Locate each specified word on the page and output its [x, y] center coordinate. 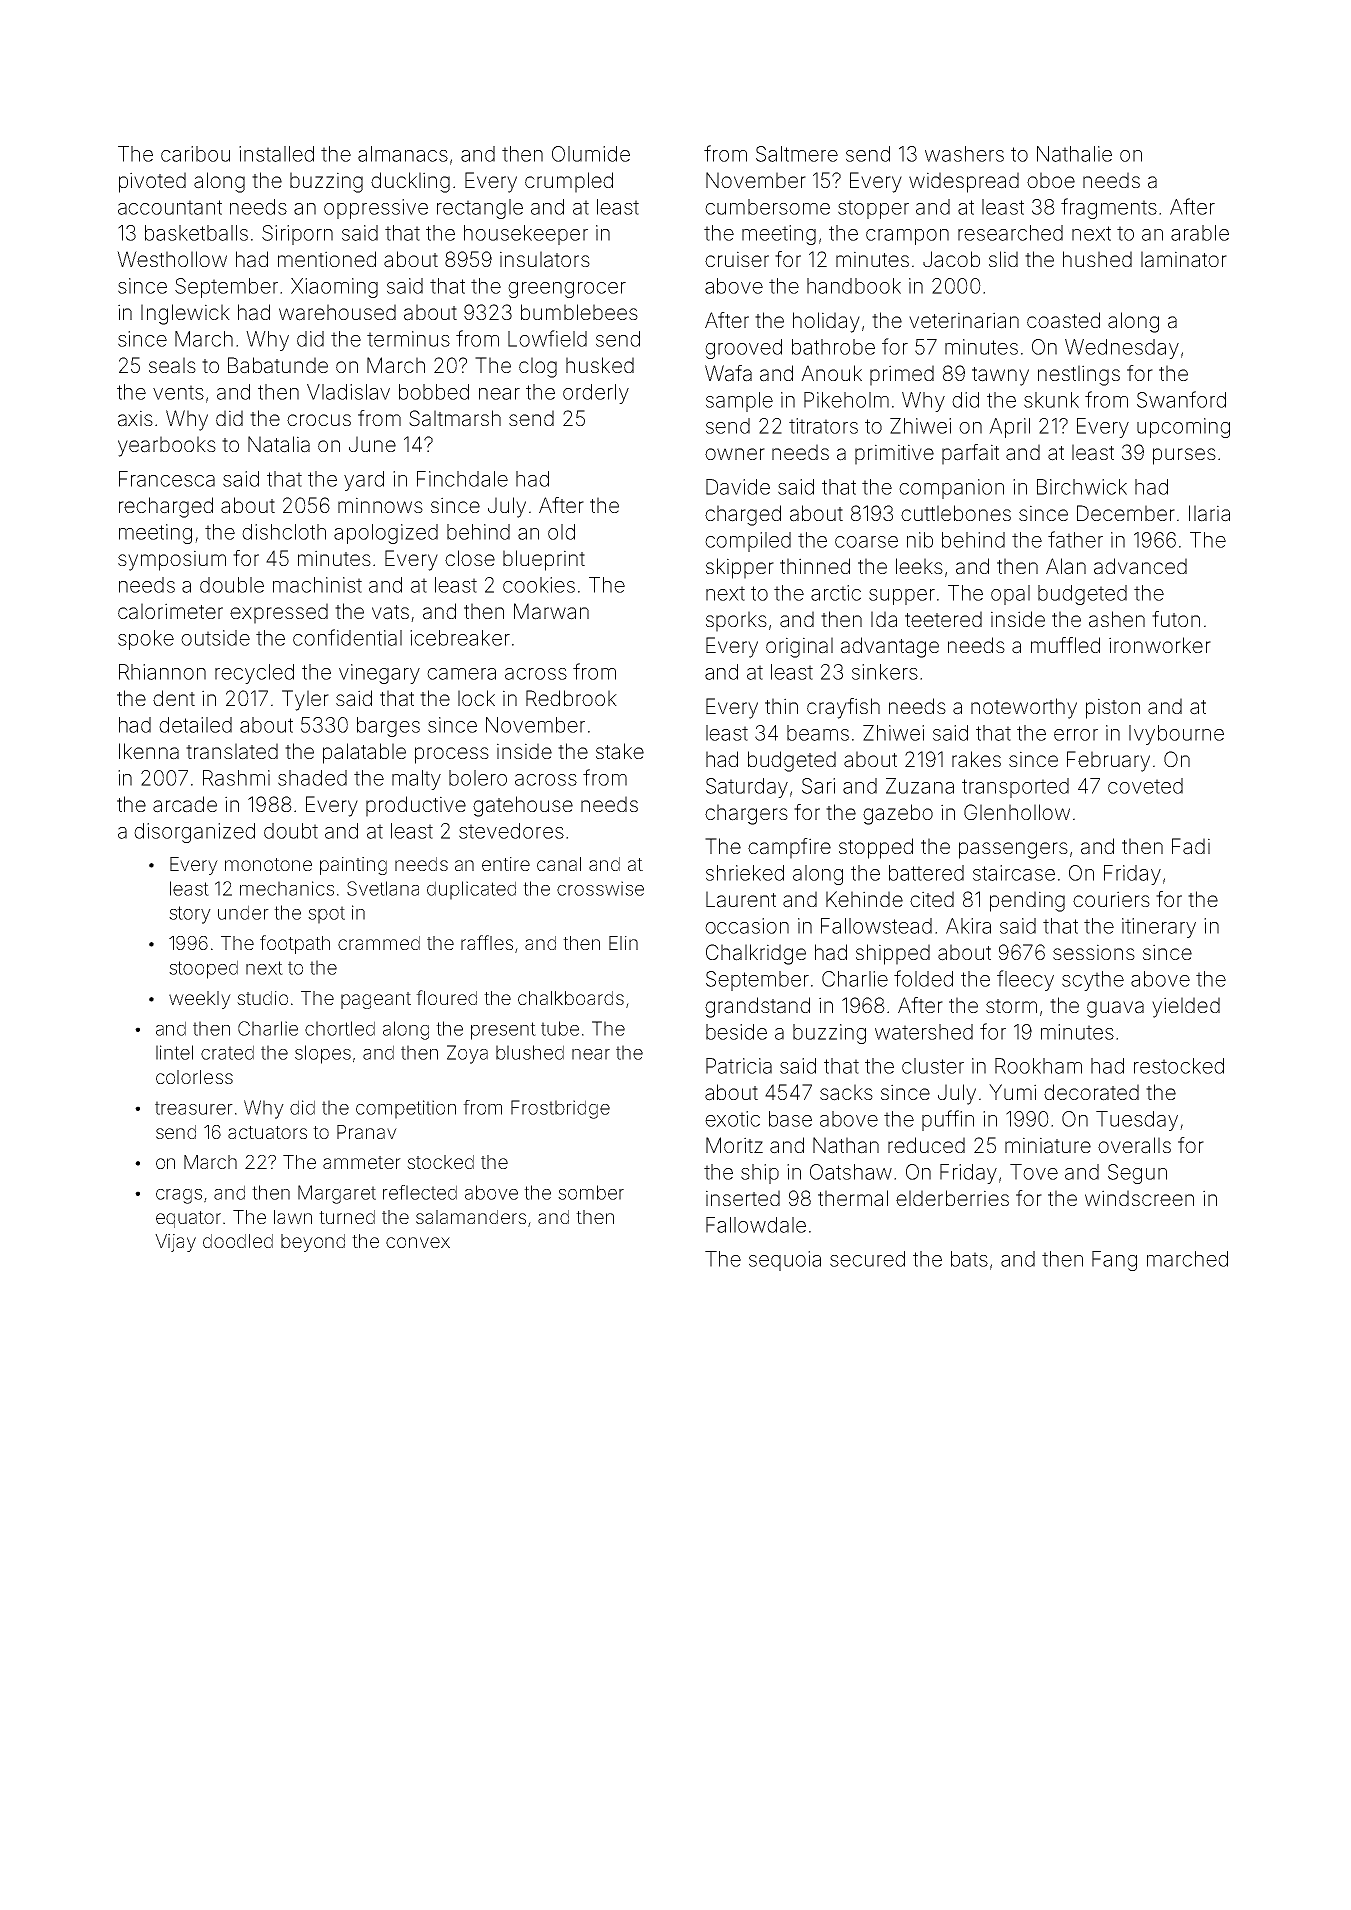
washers [964, 154]
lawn [293, 1217]
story [190, 915]
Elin [623, 943]
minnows [380, 505]
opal [1010, 595]
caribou [195, 154]
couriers [1111, 899]
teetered [943, 619]
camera [461, 674]
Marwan [551, 611]
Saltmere [797, 154]
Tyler [305, 700]
